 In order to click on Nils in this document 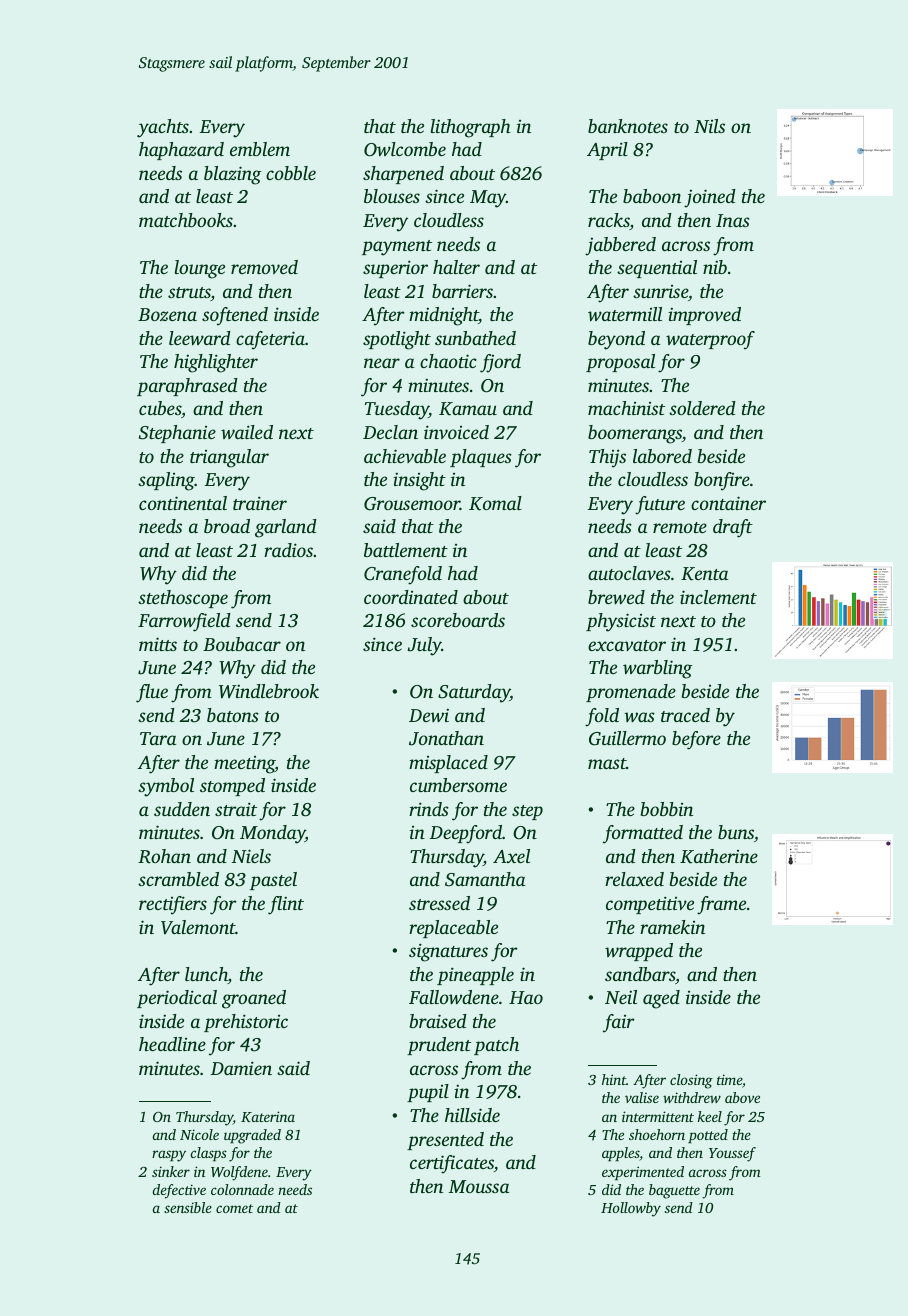, I will do `click(709, 126)`.
